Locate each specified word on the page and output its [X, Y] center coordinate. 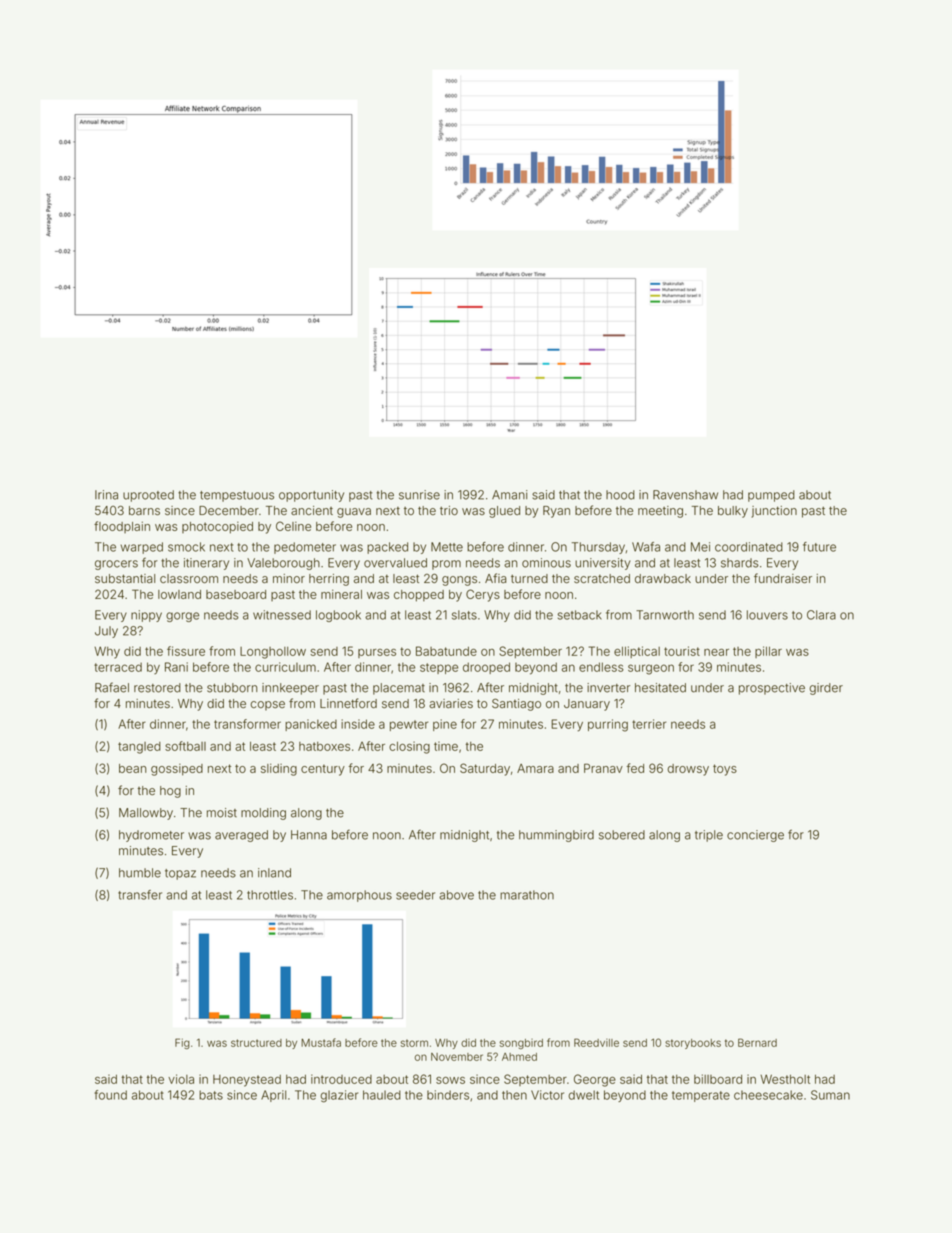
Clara [821, 615]
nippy [146, 616]
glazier [339, 1096]
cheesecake [768, 1095]
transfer [140, 895]
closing [409, 747]
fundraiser [783, 578]
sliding [279, 769]
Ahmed [519, 1057]
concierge [755, 836]
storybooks [693, 1044]
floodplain [122, 527]
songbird [521, 1044]
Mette [447, 547]
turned [529, 579]
